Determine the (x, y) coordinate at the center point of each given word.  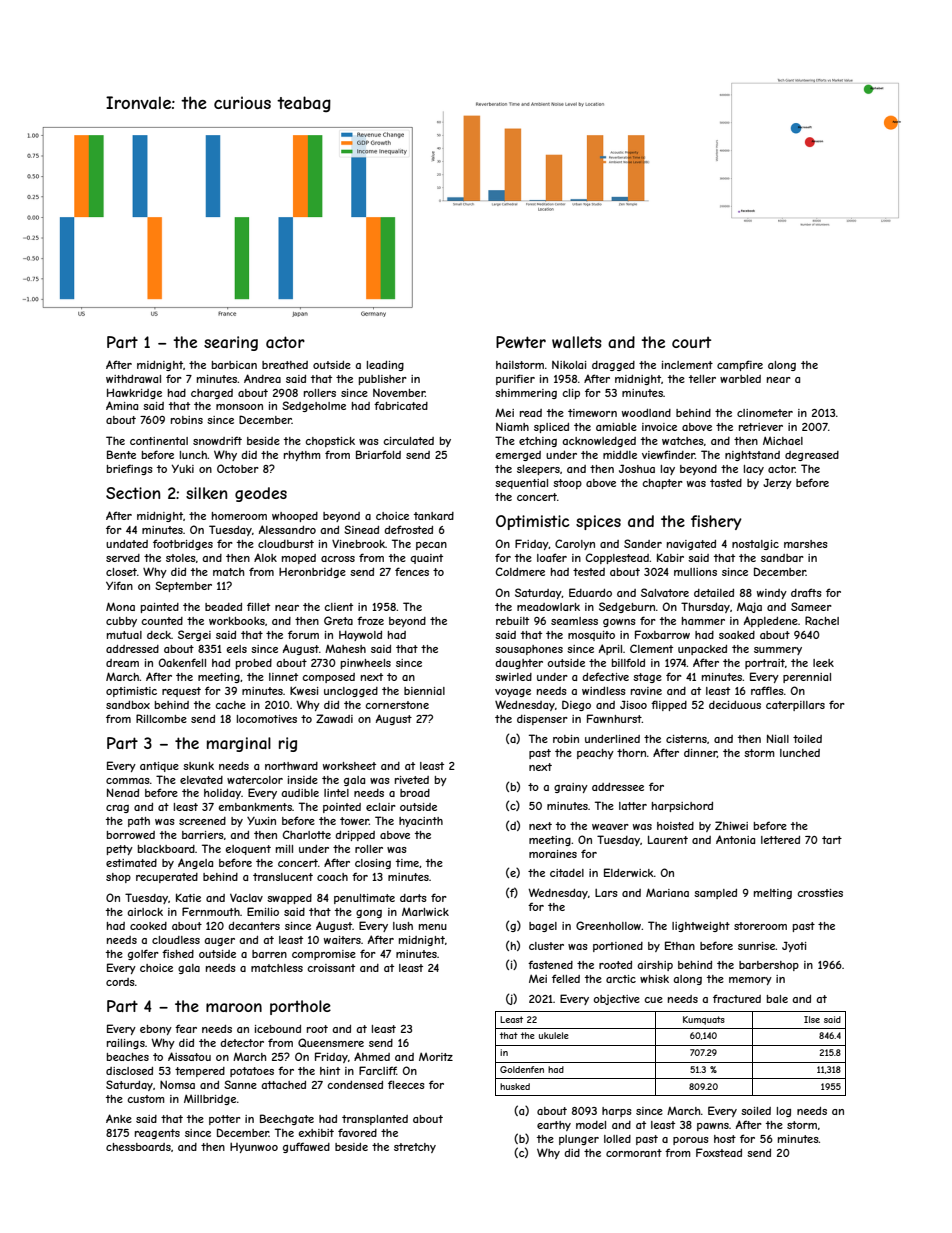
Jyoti (794, 947)
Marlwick (425, 912)
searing (231, 343)
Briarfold (378, 454)
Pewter (521, 342)
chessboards (138, 1147)
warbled (740, 379)
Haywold (360, 635)
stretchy (415, 1148)
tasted (726, 483)
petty (120, 850)
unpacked (702, 650)
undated (127, 544)
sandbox (128, 705)
